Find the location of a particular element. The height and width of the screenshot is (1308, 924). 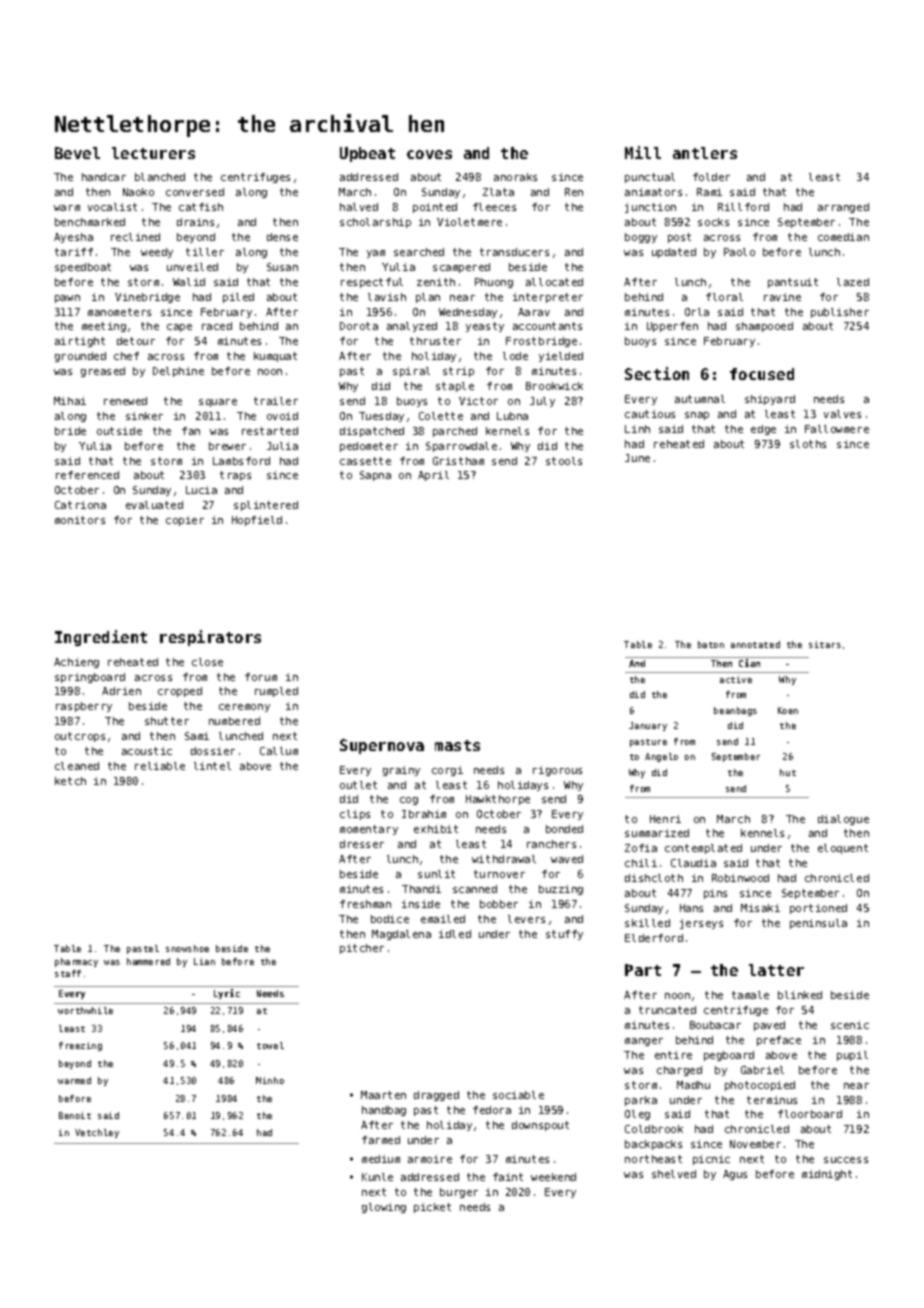

arranged is located at coordinates (843, 208).
